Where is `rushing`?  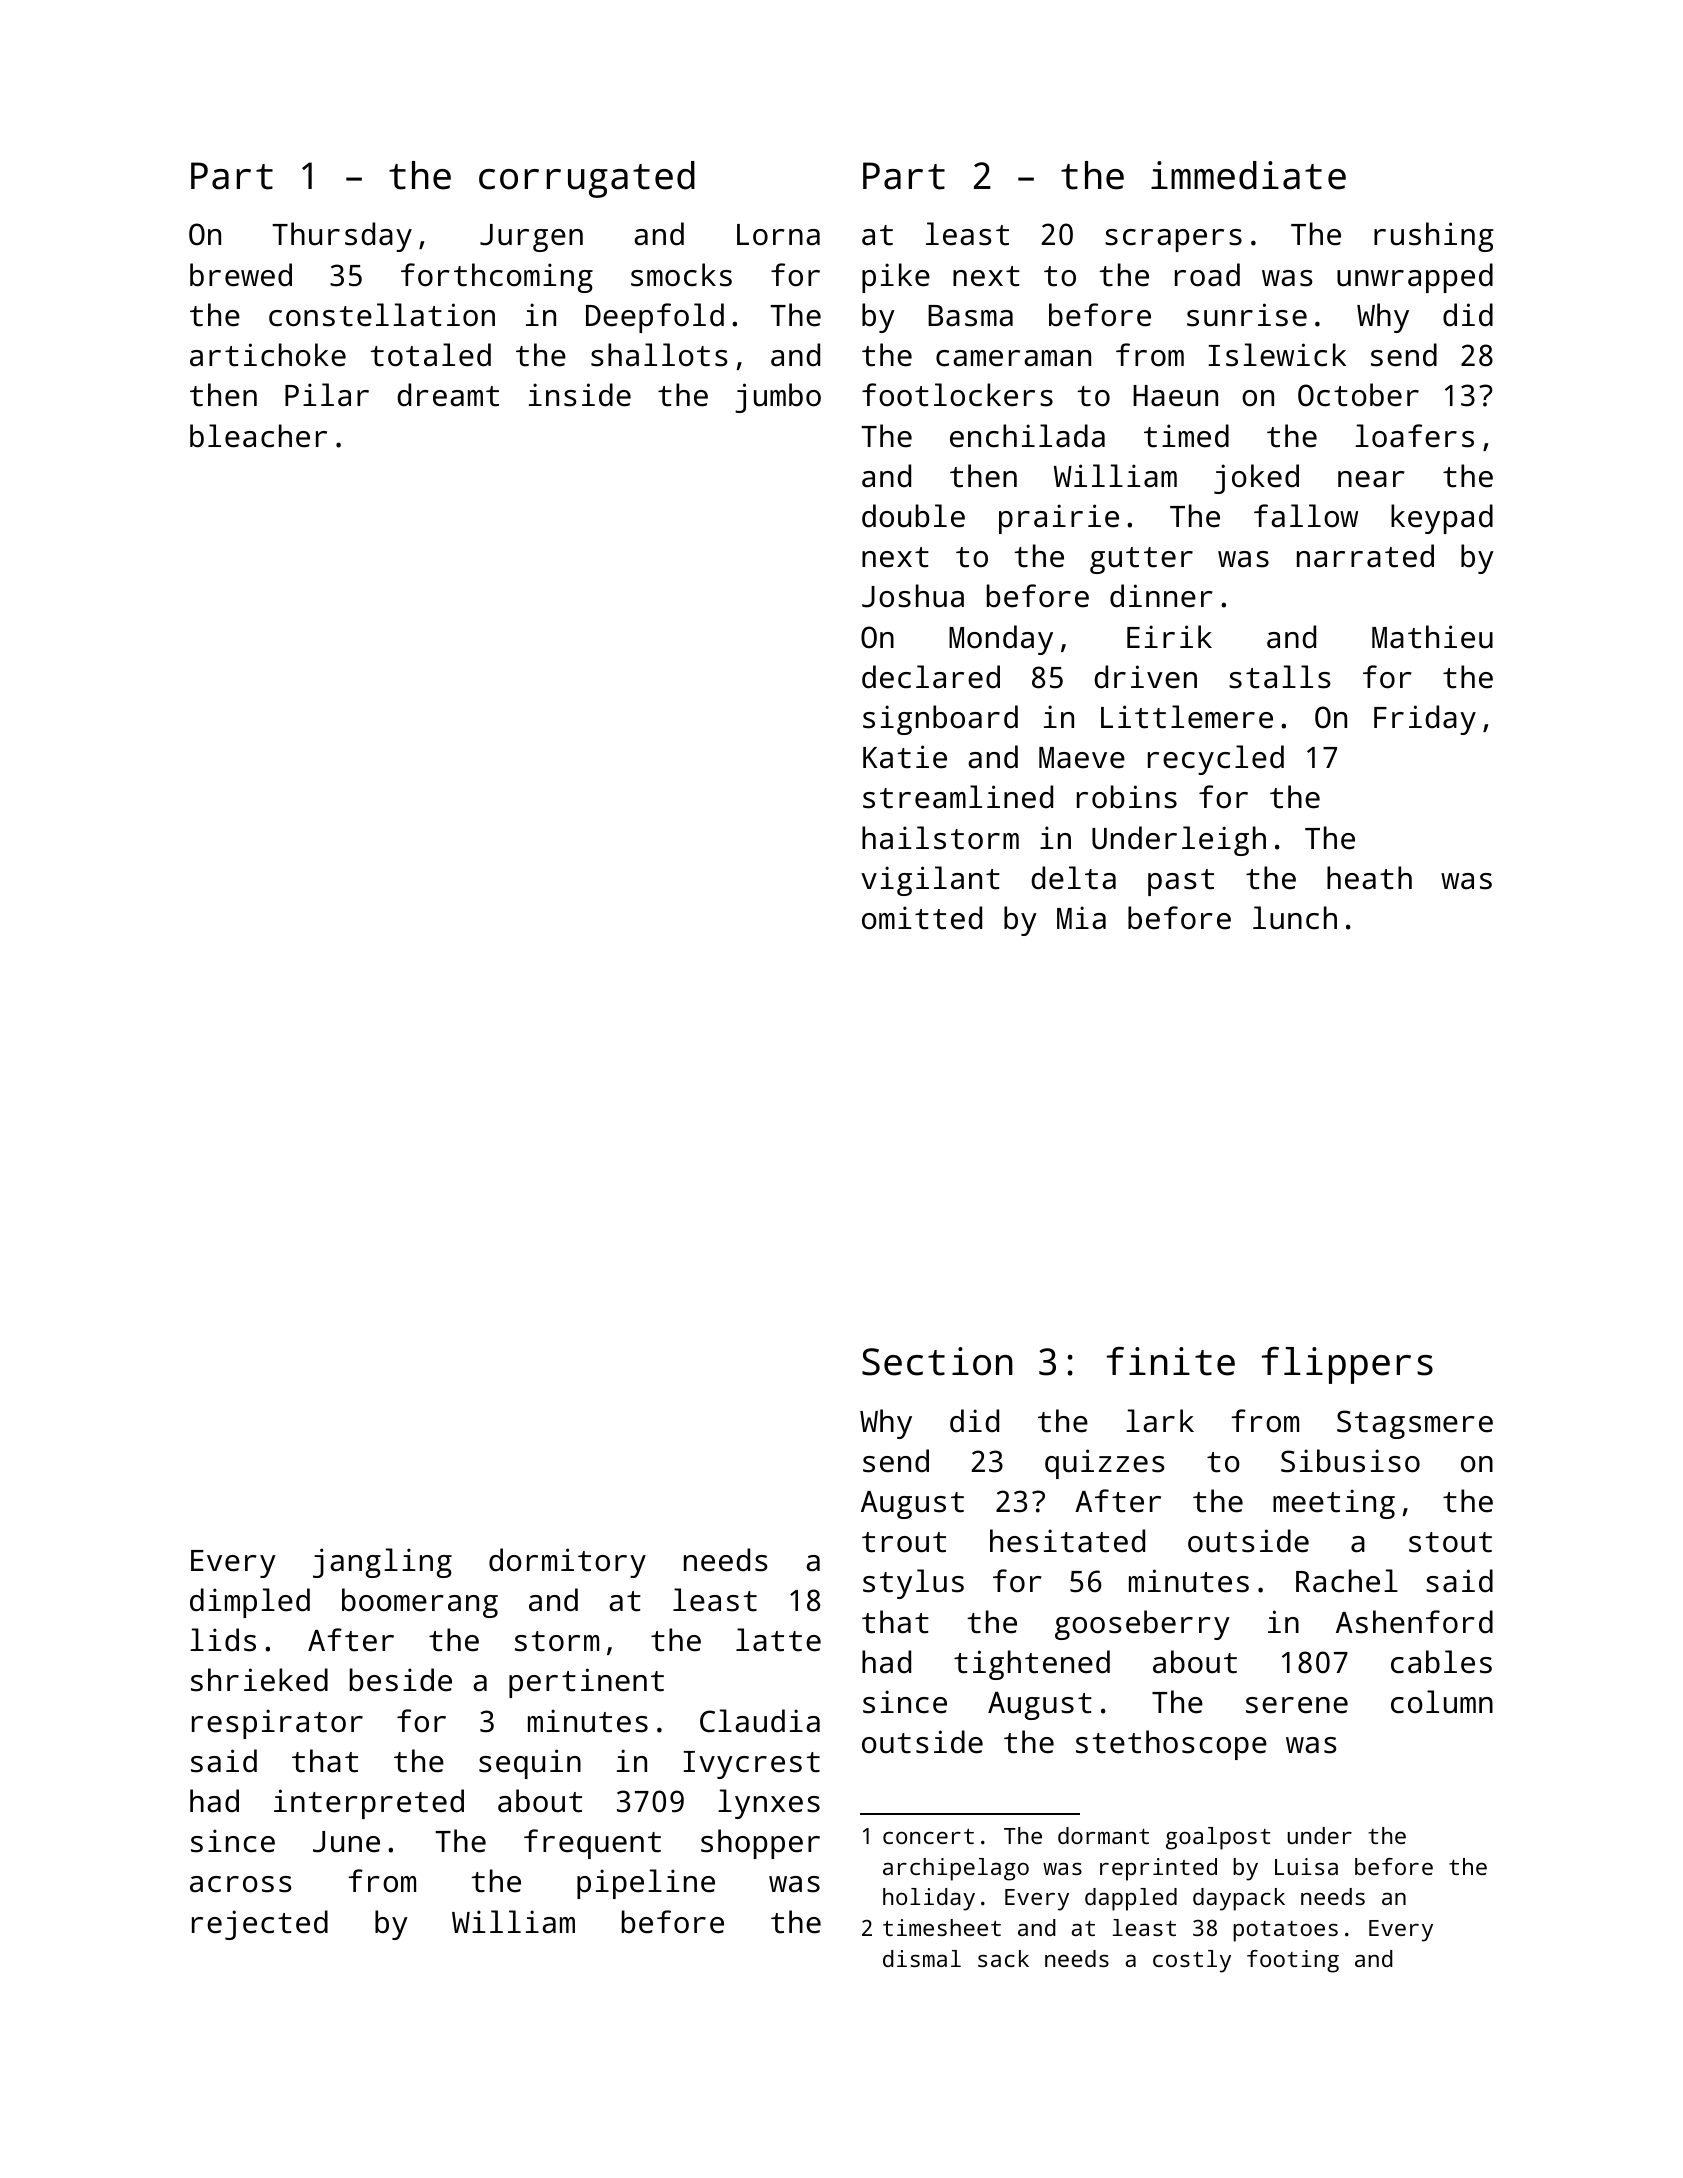 rushing is located at coordinates (1433, 237).
